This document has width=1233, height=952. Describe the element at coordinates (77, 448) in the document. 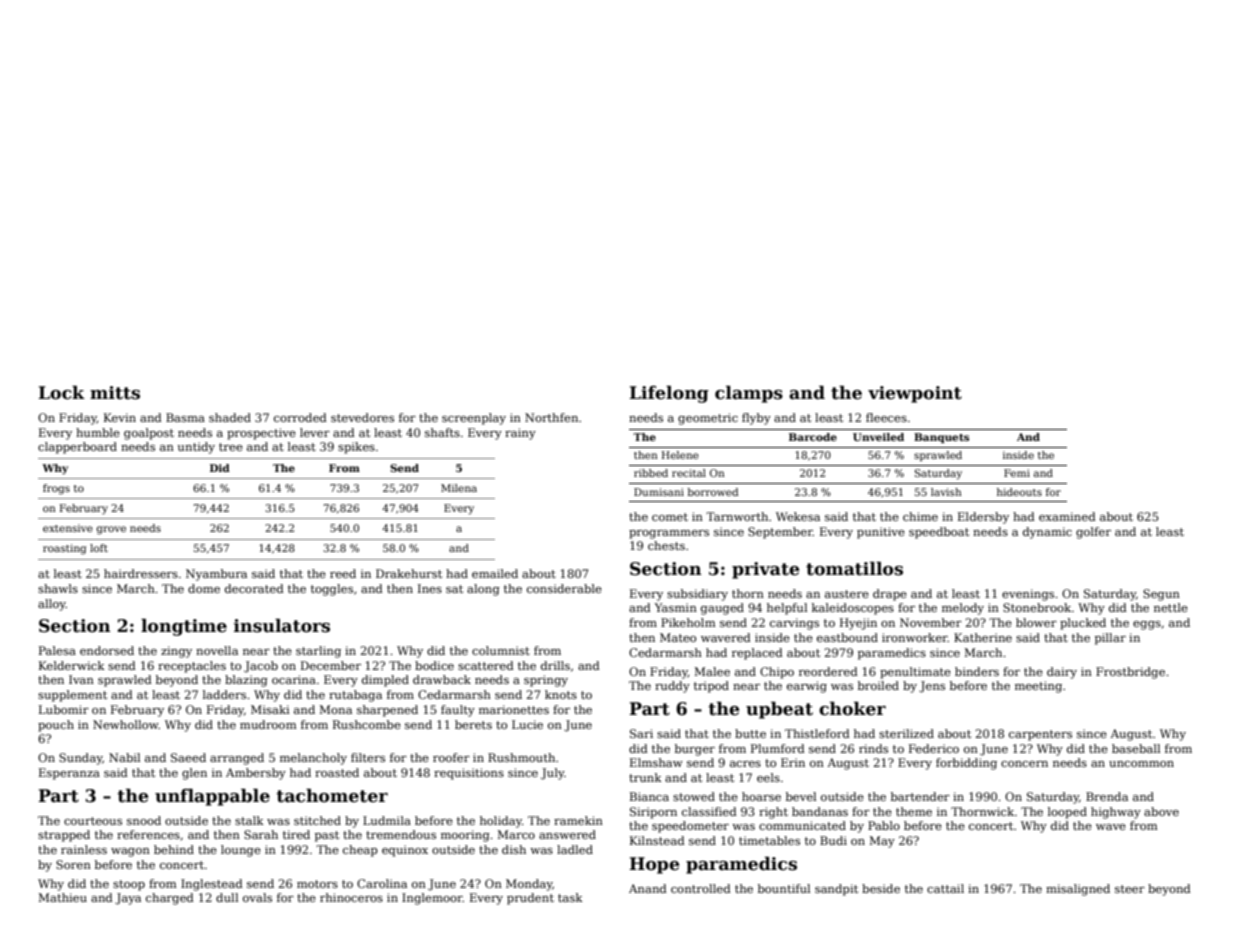

I see `clapperboard` at that location.
